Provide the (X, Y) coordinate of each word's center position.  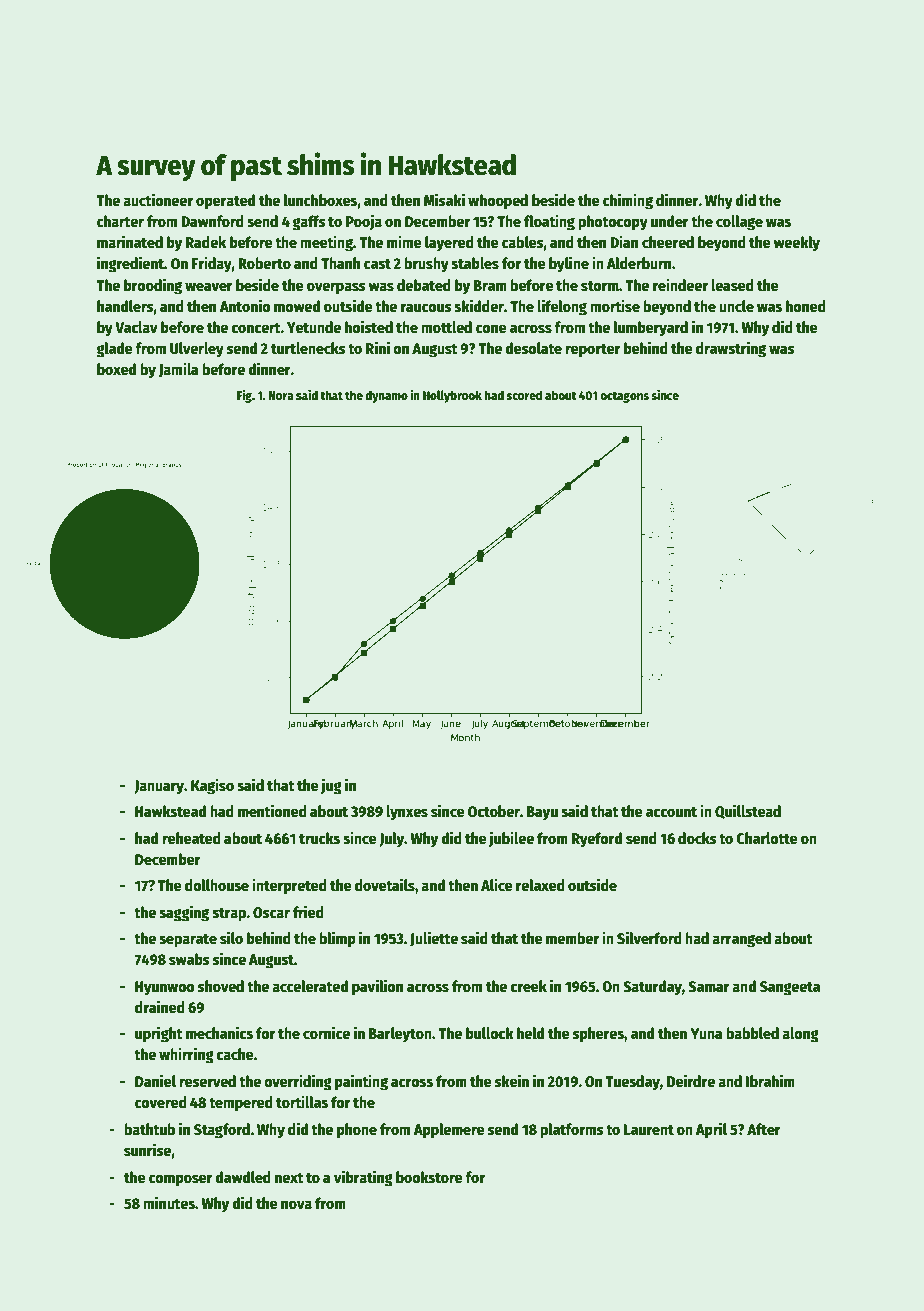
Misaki (444, 199)
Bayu (542, 813)
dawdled (243, 1177)
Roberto (264, 263)
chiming (628, 201)
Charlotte (767, 838)
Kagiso (212, 786)
